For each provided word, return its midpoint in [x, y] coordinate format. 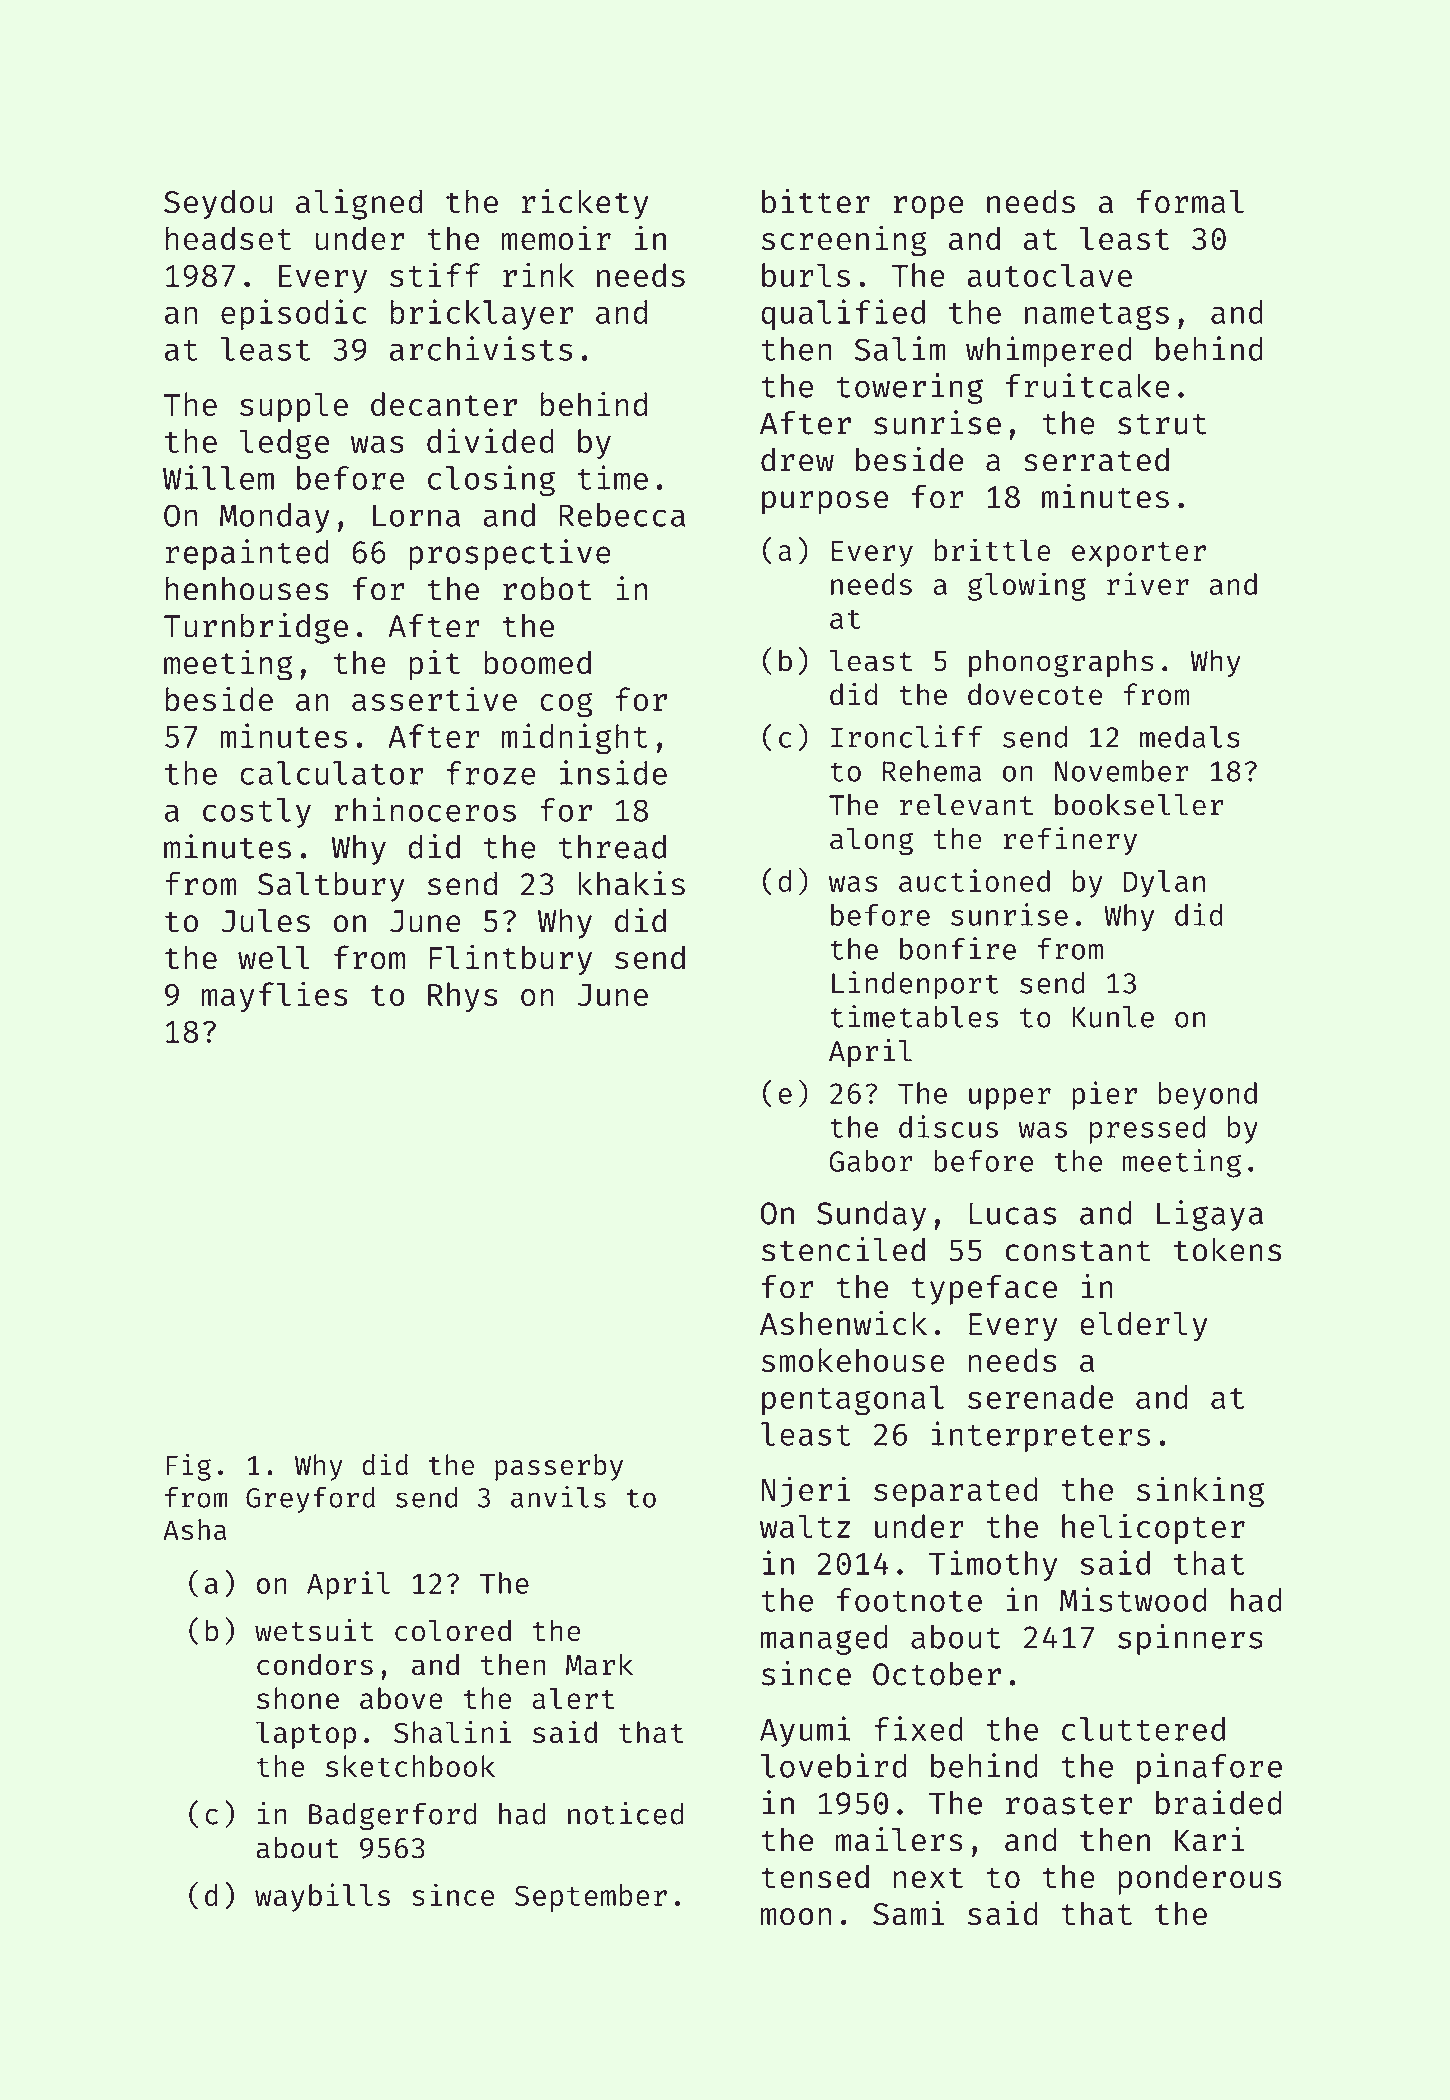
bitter [816, 201]
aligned [359, 204]
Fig [188, 1467]
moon [796, 1916]
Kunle [1113, 1017]
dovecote [1035, 694]
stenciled [843, 1249]
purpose [825, 503]
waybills [322, 1897]
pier [1104, 1095]
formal [1190, 201]
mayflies [274, 997]
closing [491, 480]
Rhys [462, 997]
